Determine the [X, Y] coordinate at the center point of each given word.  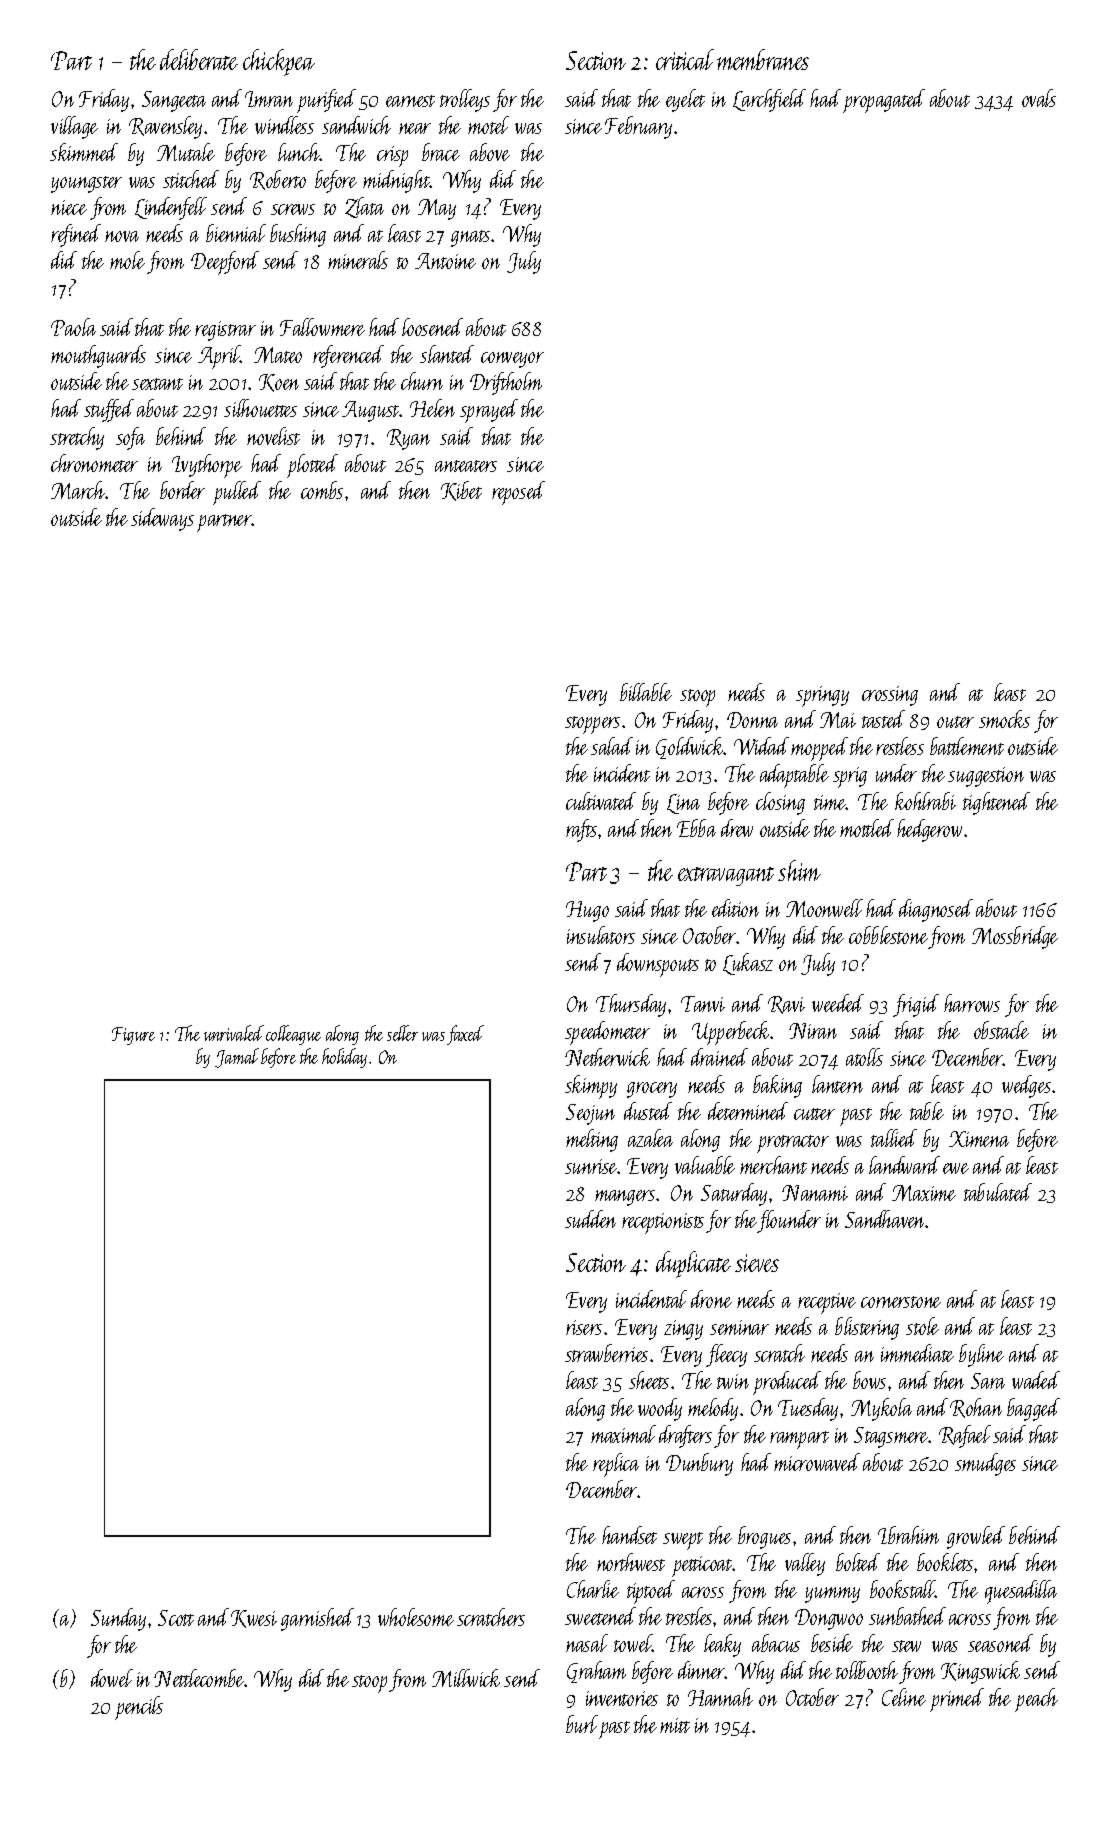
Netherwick [607, 1057]
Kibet [461, 491]
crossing [890, 696]
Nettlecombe [199, 1678]
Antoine [445, 261]
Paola [73, 327]
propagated [884, 101]
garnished [317, 1619]
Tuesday [808, 1409]
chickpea [279, 62]
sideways [162, 519]
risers [584, 1327]
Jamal [237, 1058]
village [74, 127]
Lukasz [748, 964]
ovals [1039, 98]
